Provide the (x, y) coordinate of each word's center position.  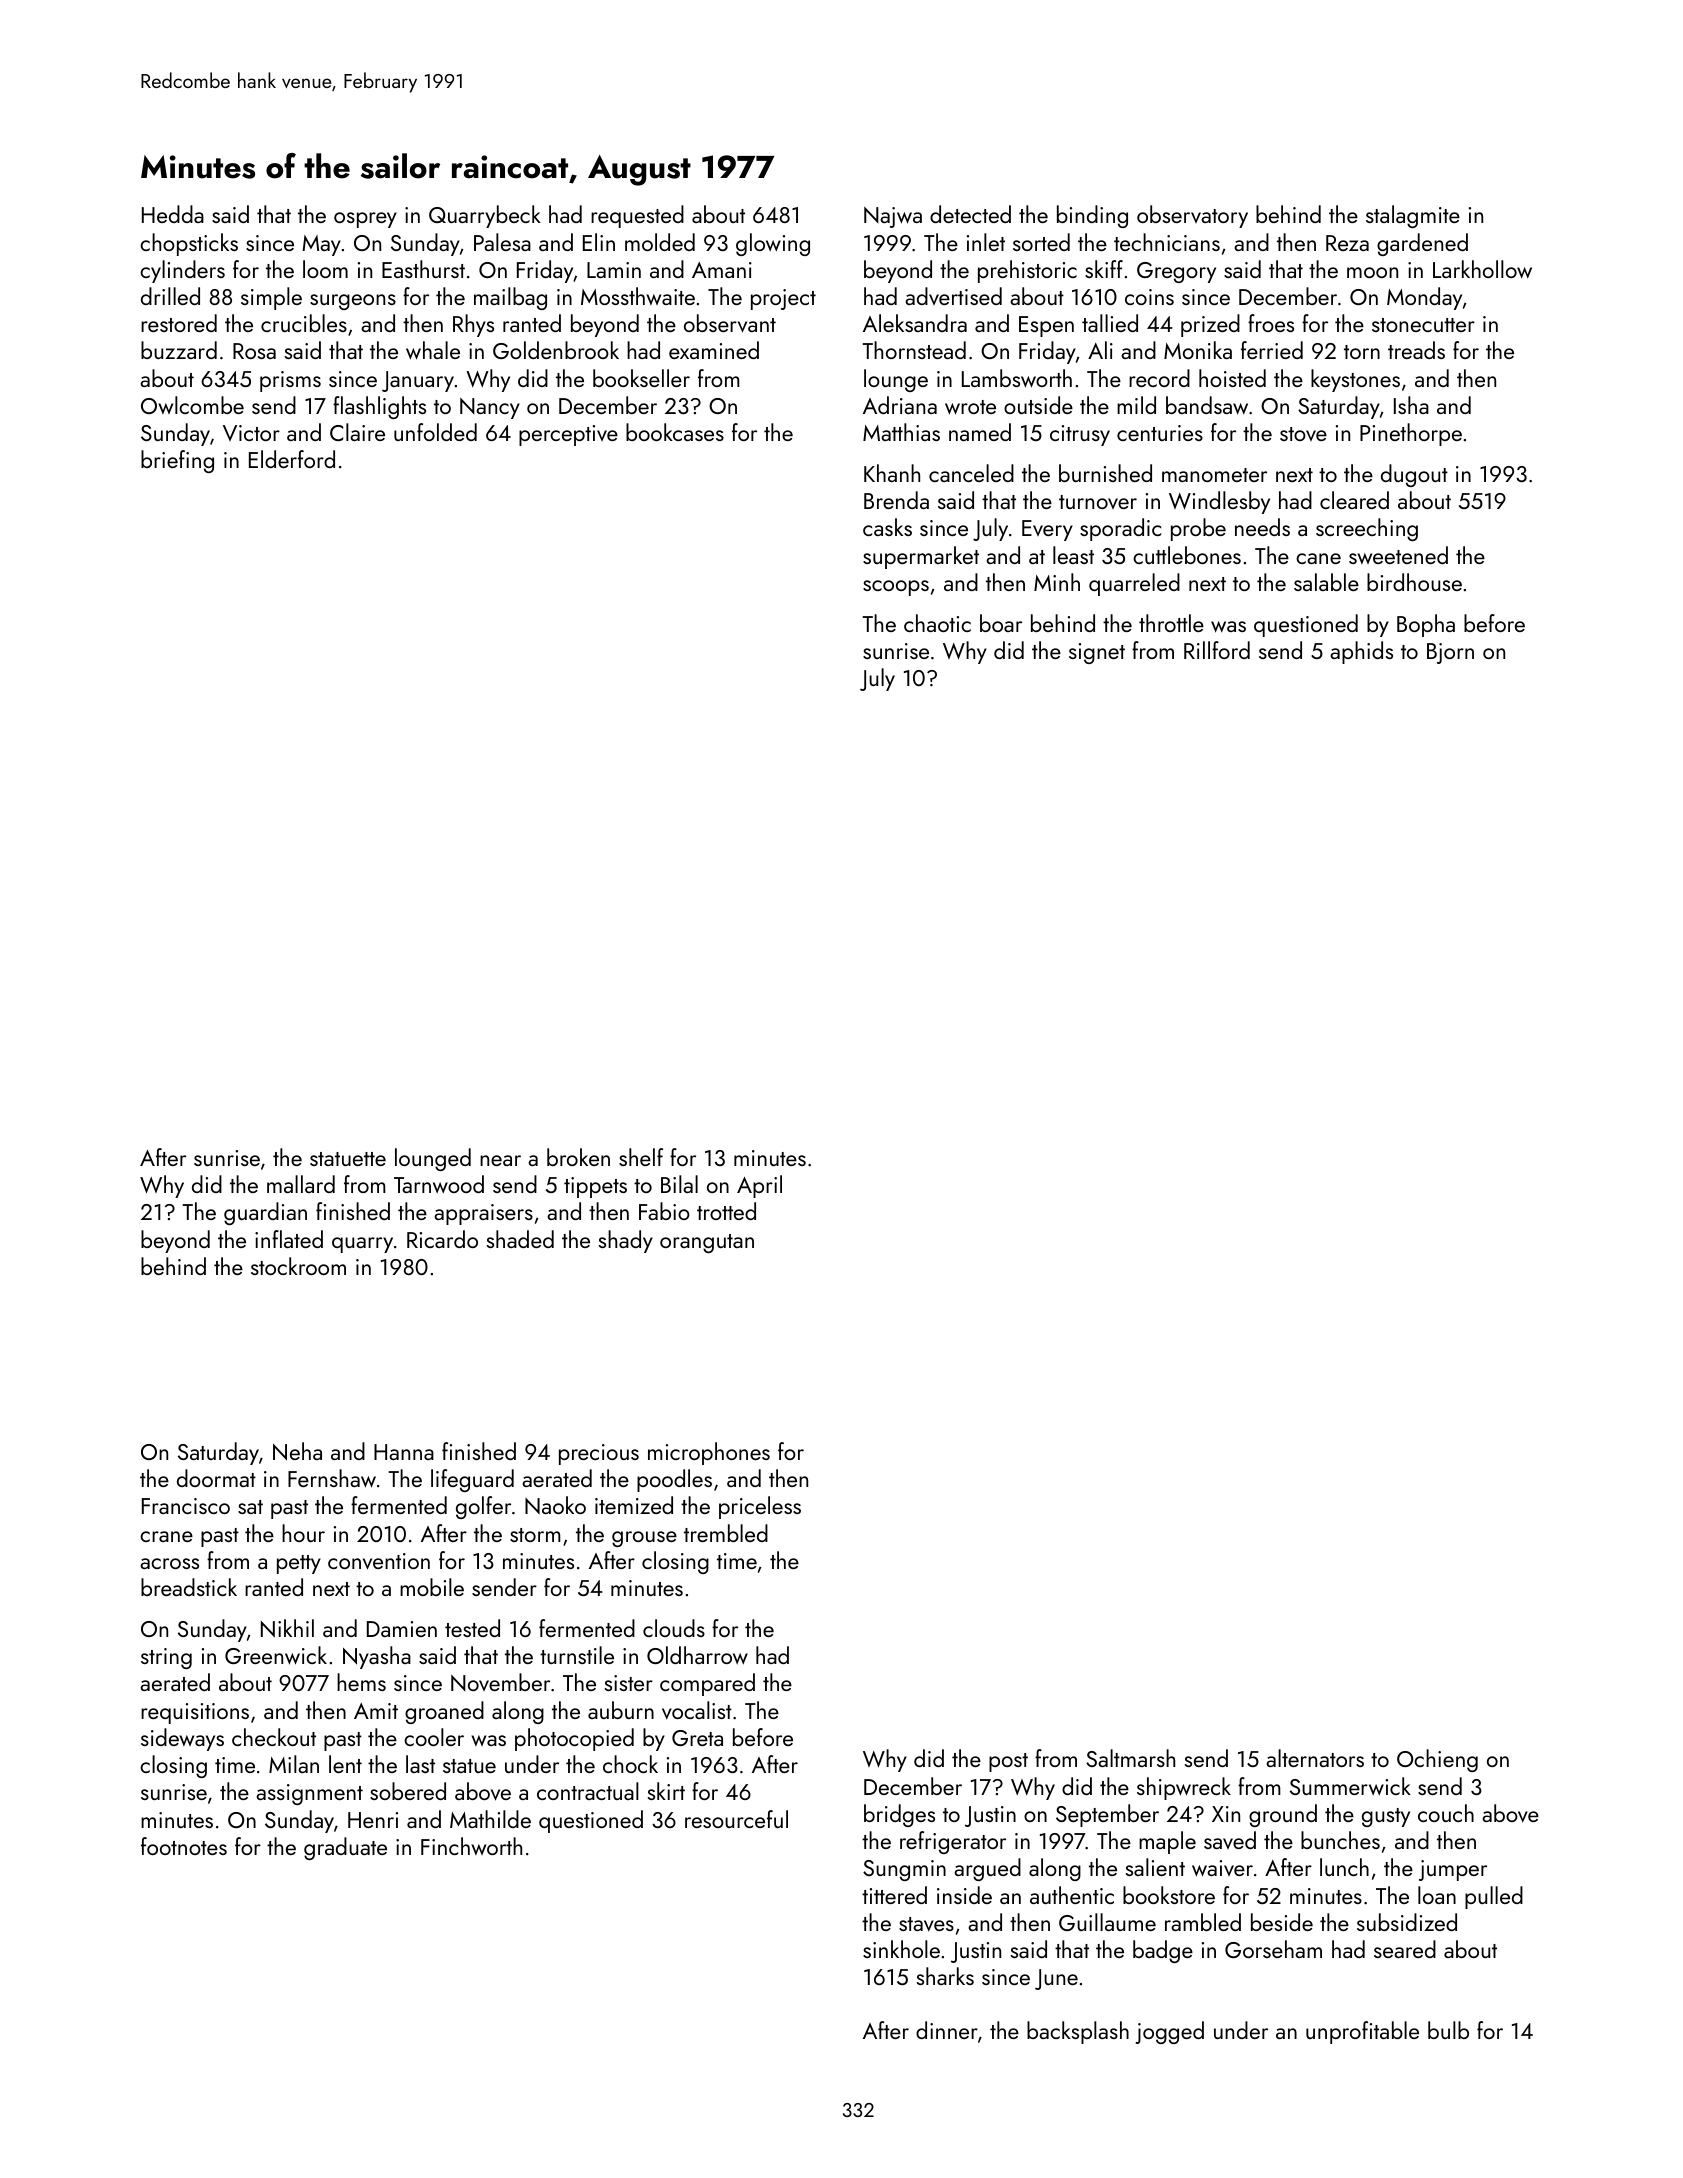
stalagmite (1413, 216)
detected (970, 214)
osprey (365, 220)
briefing (177, 461)
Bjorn (1450, 653)
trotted (726, 1211)
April (759, 1186)
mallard (301, 1184)
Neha (297, 1451)
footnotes (184, 1846)
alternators (1315, 1758)
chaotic (937, 623)
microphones (709, 1453)
